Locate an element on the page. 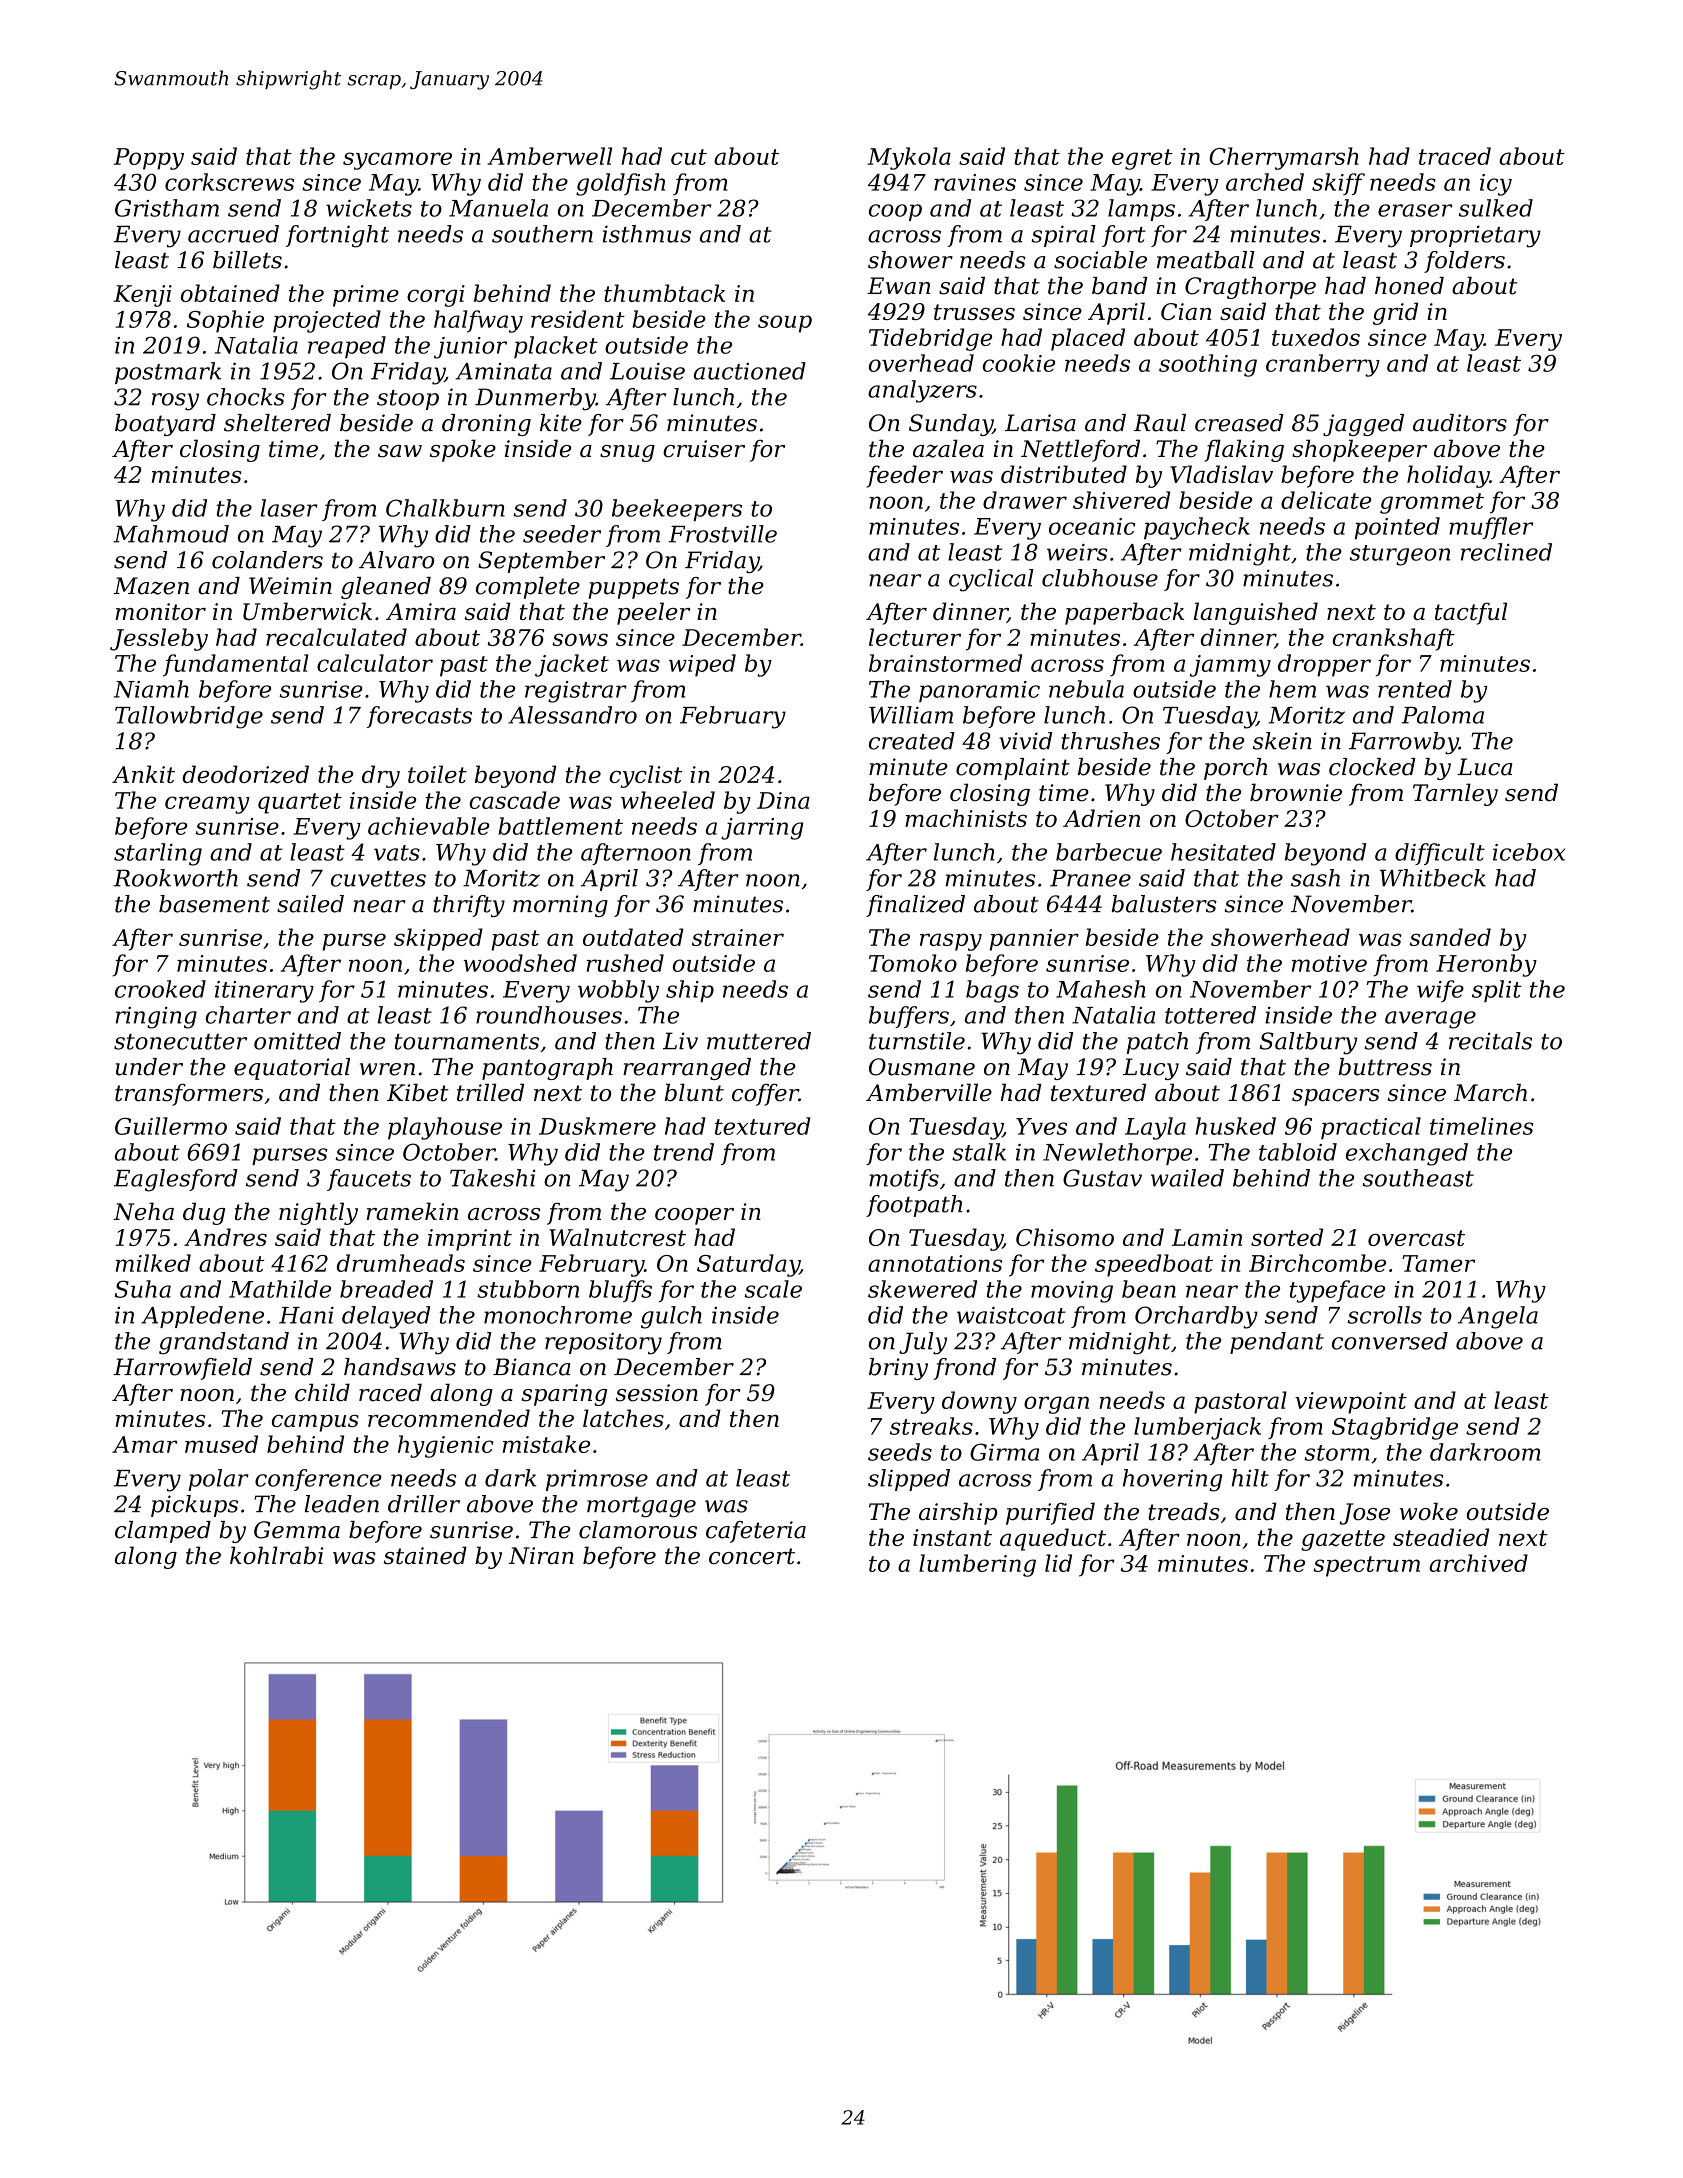 This page has width=1683, height=2178. prime is located at coordinates (366, 296).
